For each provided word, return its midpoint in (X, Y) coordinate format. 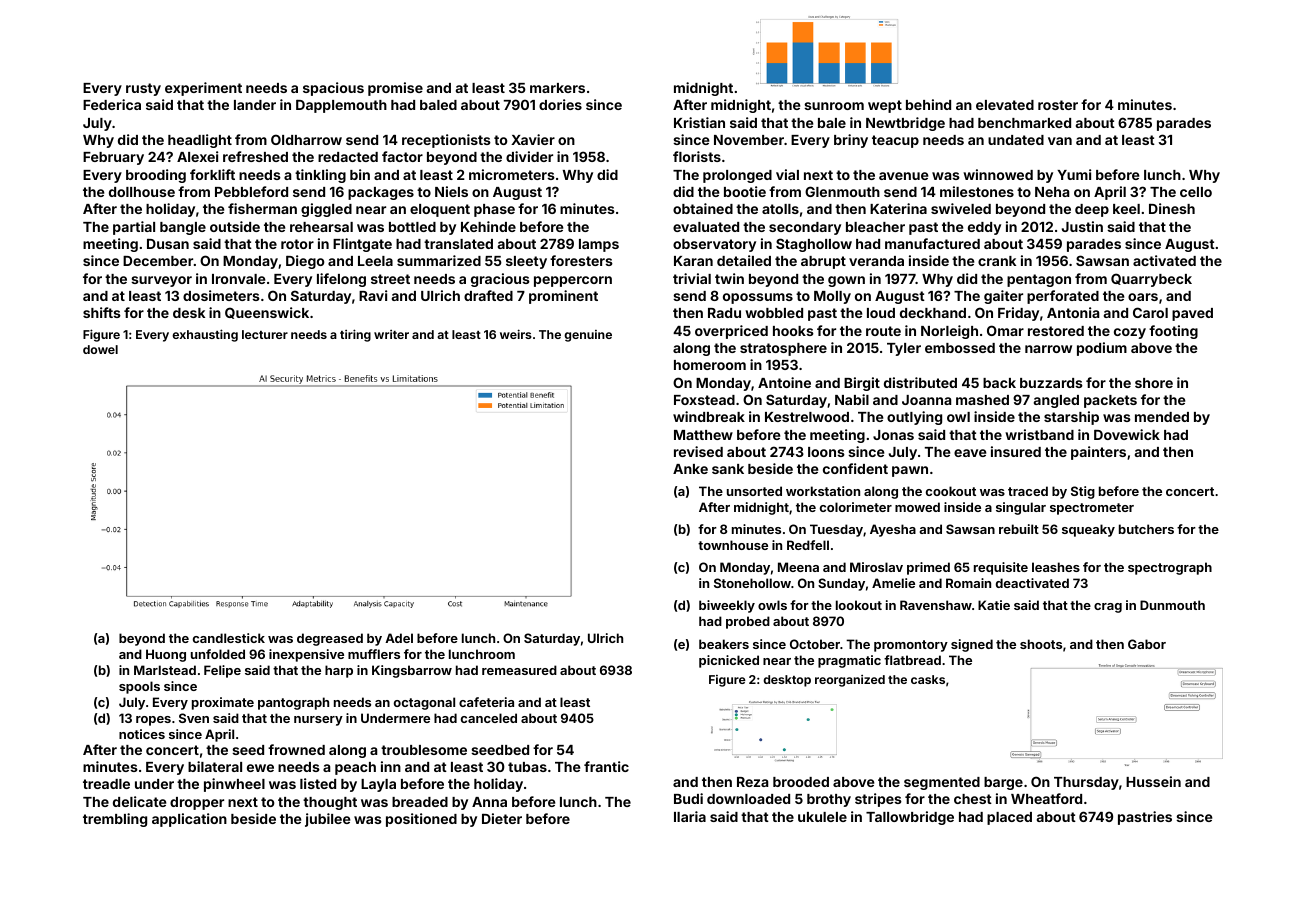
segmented (942, 783)
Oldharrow (306, 139)
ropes (153, 721)
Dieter (502, 818)
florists (697, 156)
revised (698, 451)
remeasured (519, 670)
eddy (984, 228)
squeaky (1088, 530)
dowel (100, 349)
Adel (399, 638)
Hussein (1153, 781)
